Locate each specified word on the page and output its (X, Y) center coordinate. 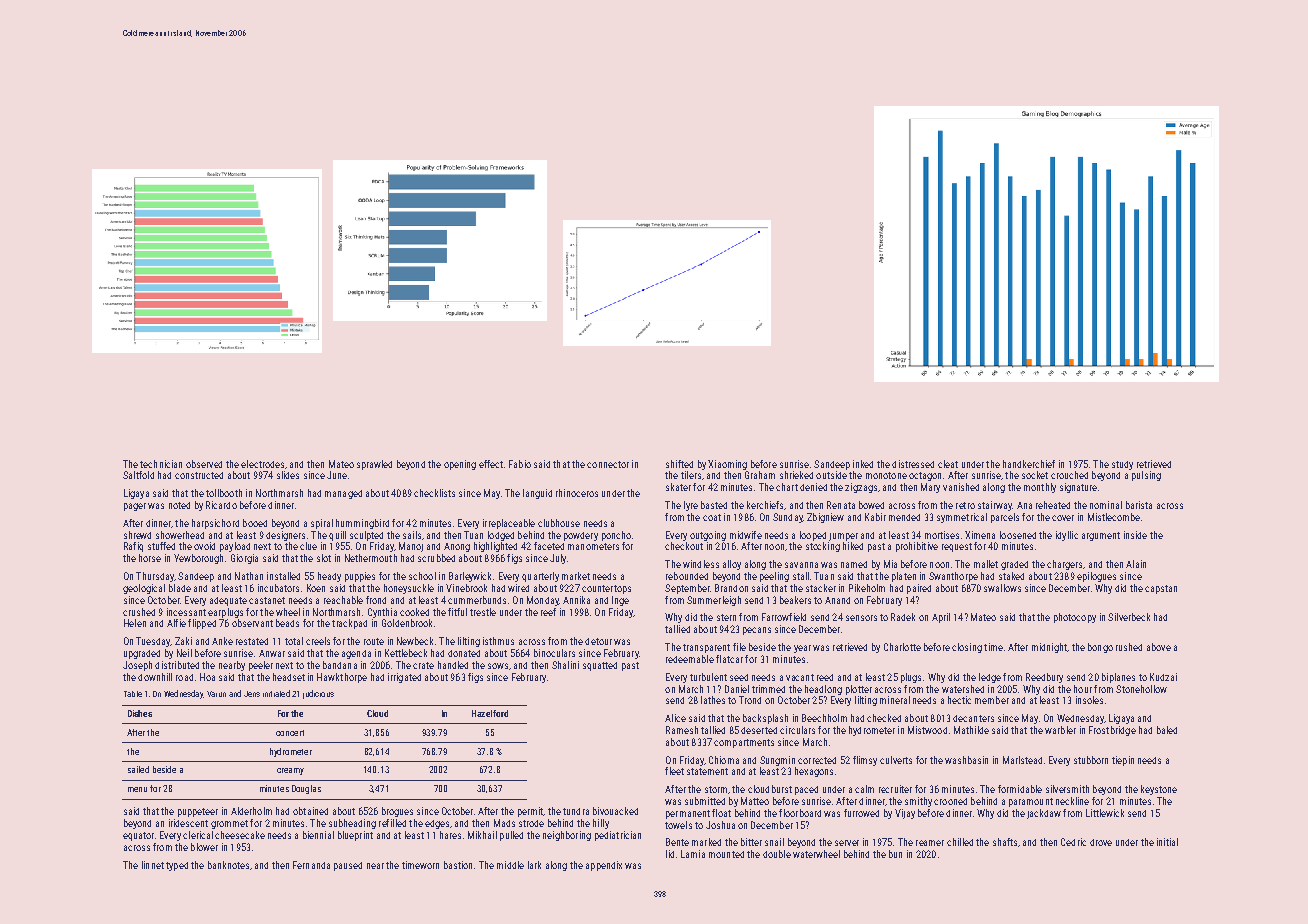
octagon (925, 476)
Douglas (306, 789)
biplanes (1118, 678)
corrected (817, 760)
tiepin (1123, 761)
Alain (1136, 564)
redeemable (690, 659)
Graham (760, 475)
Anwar (272, 653)
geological (144, 589)
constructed (199, 475)
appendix (604, 866)
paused (348, 866)
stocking (823, 547)
